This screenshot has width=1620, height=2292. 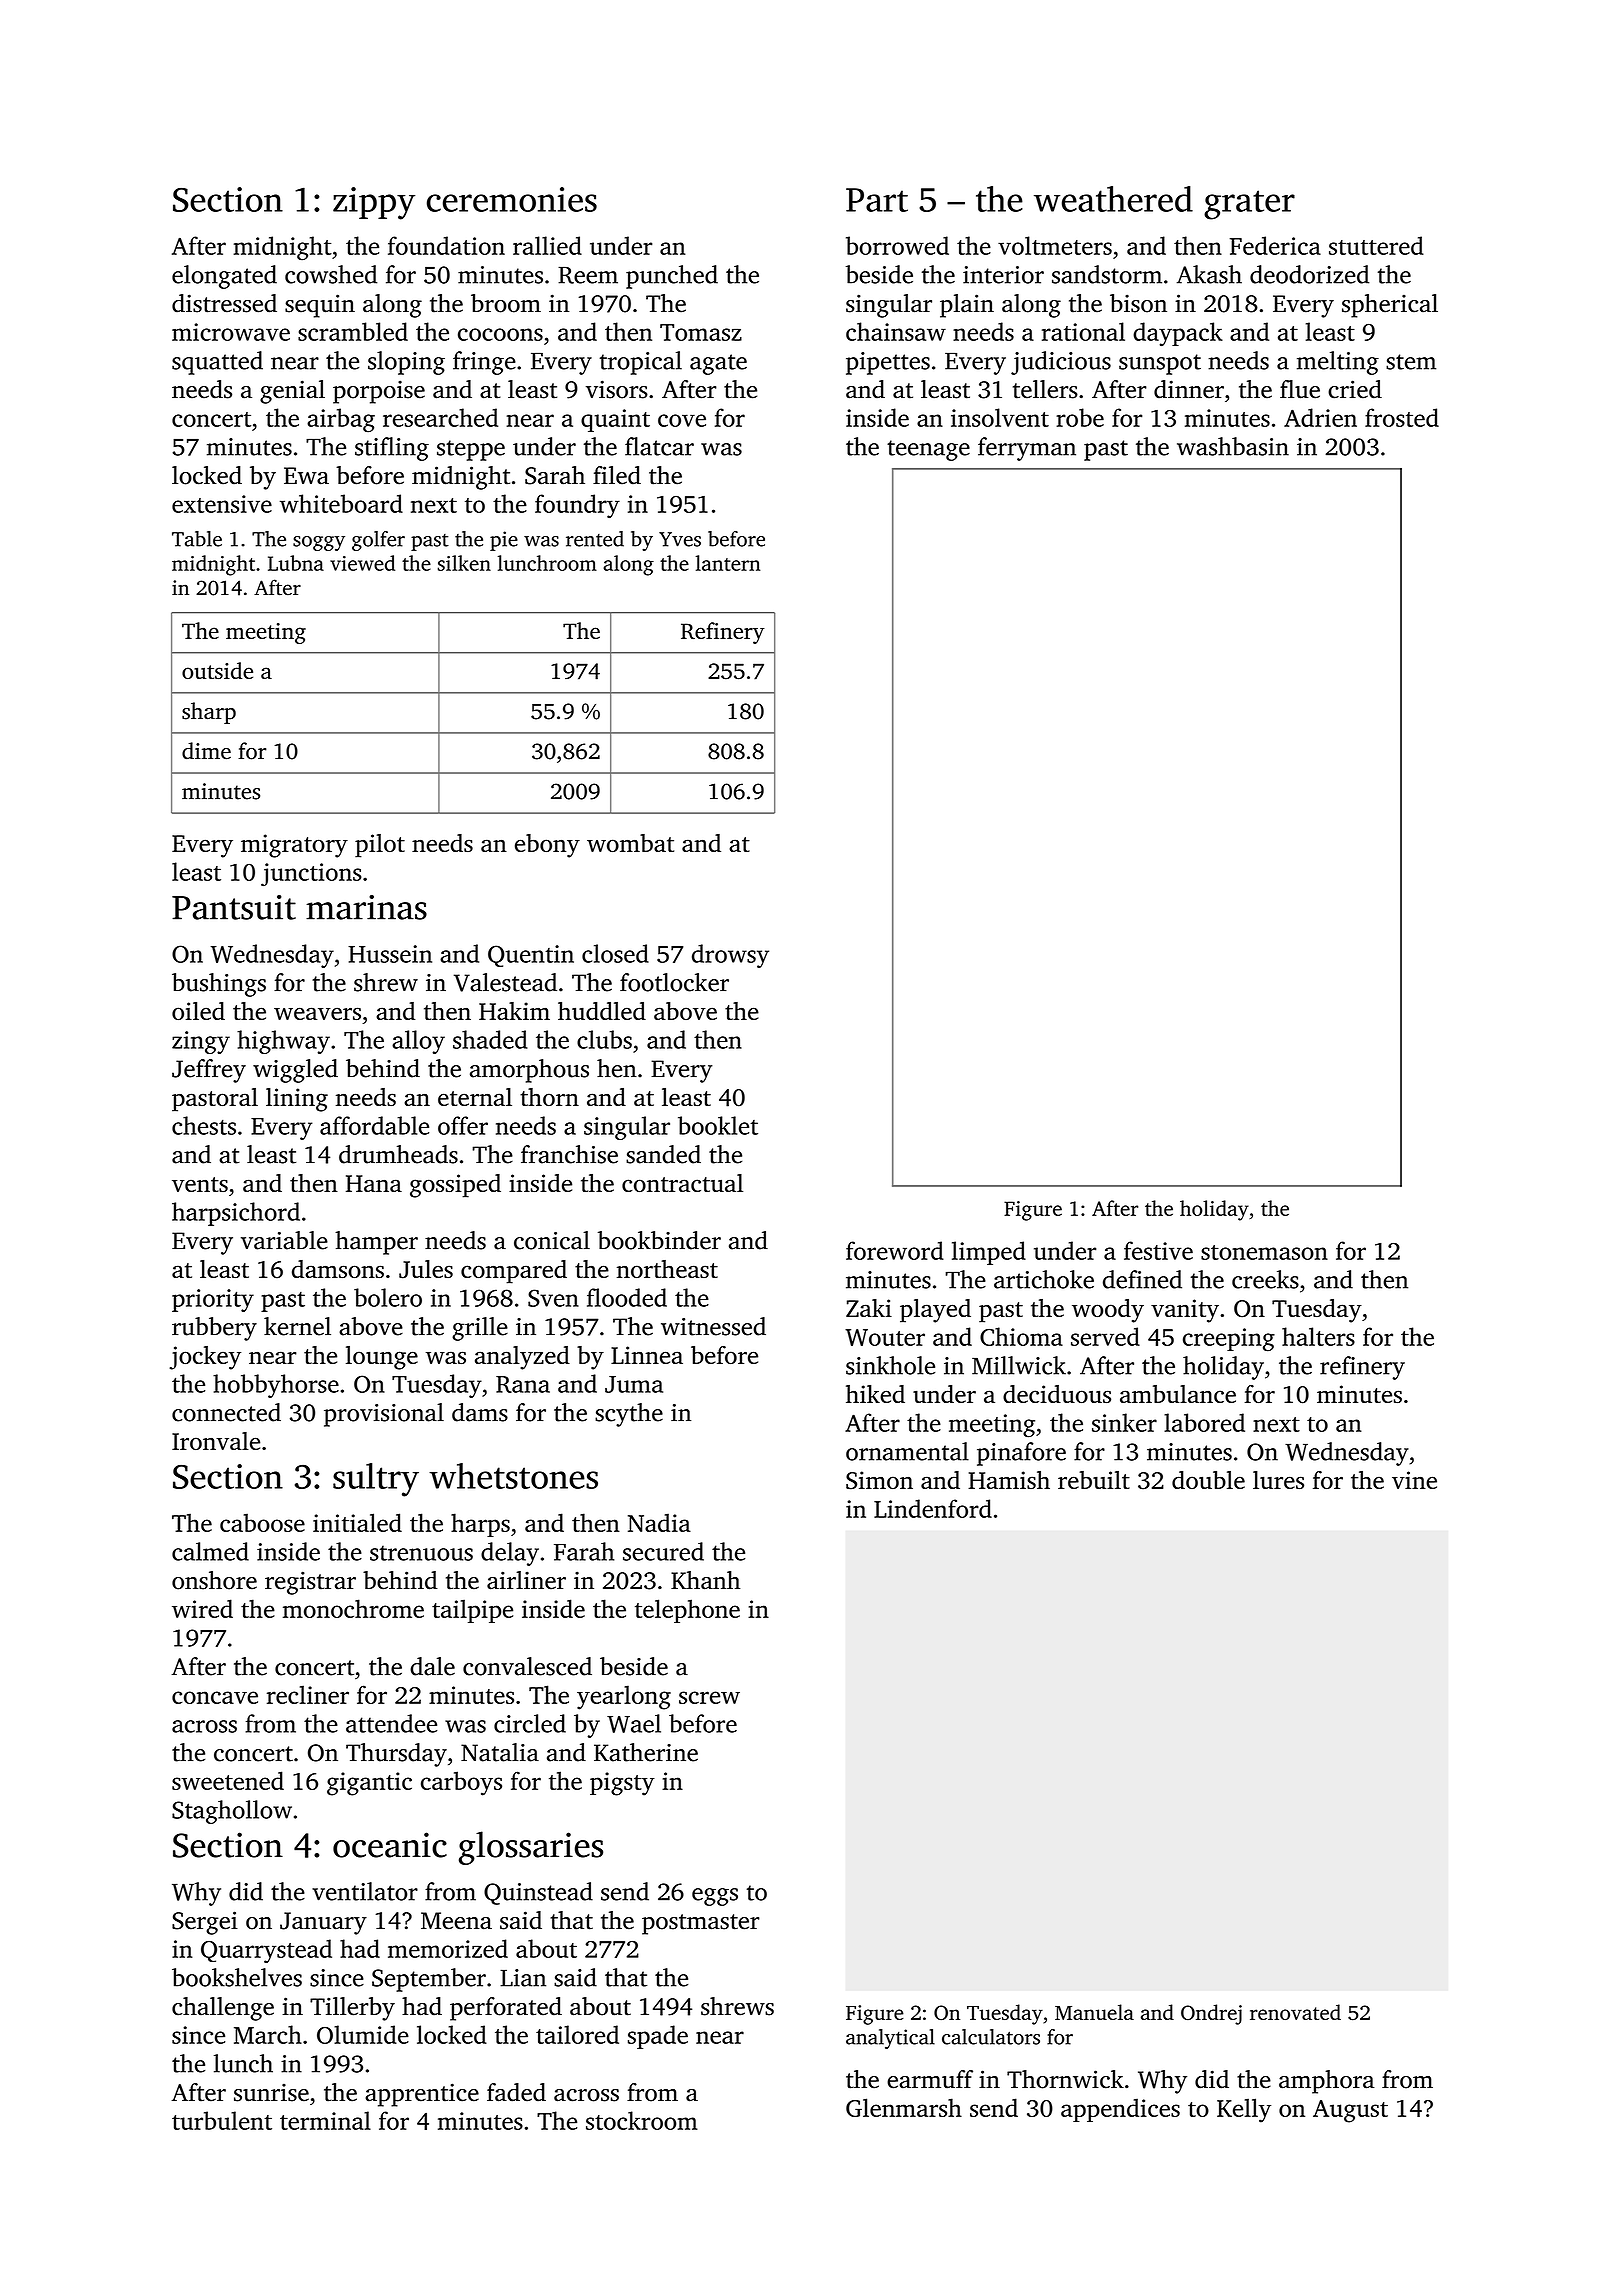 I want to click on researched, so click(x=440, y=417).
